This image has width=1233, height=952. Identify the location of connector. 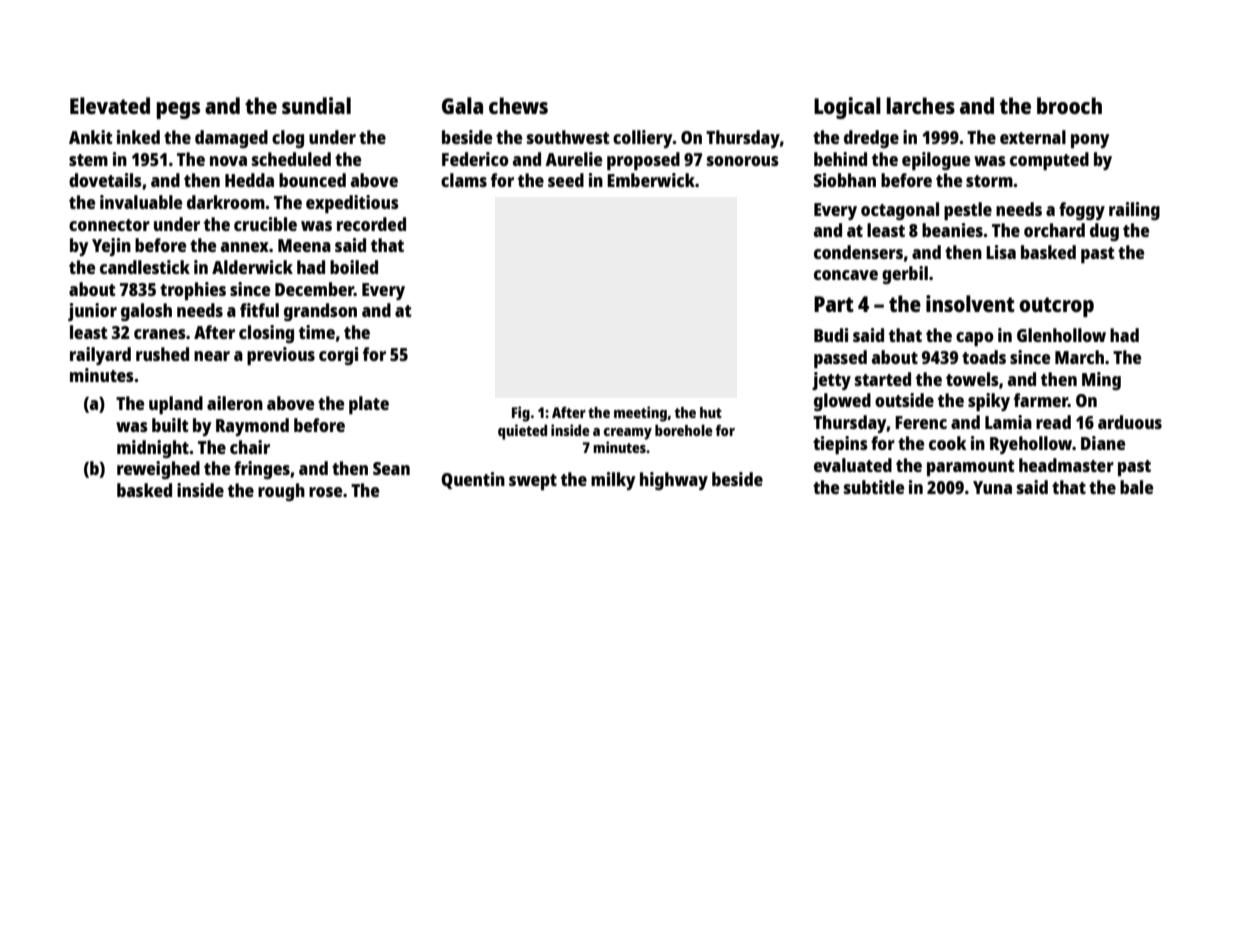
(109, 225).
